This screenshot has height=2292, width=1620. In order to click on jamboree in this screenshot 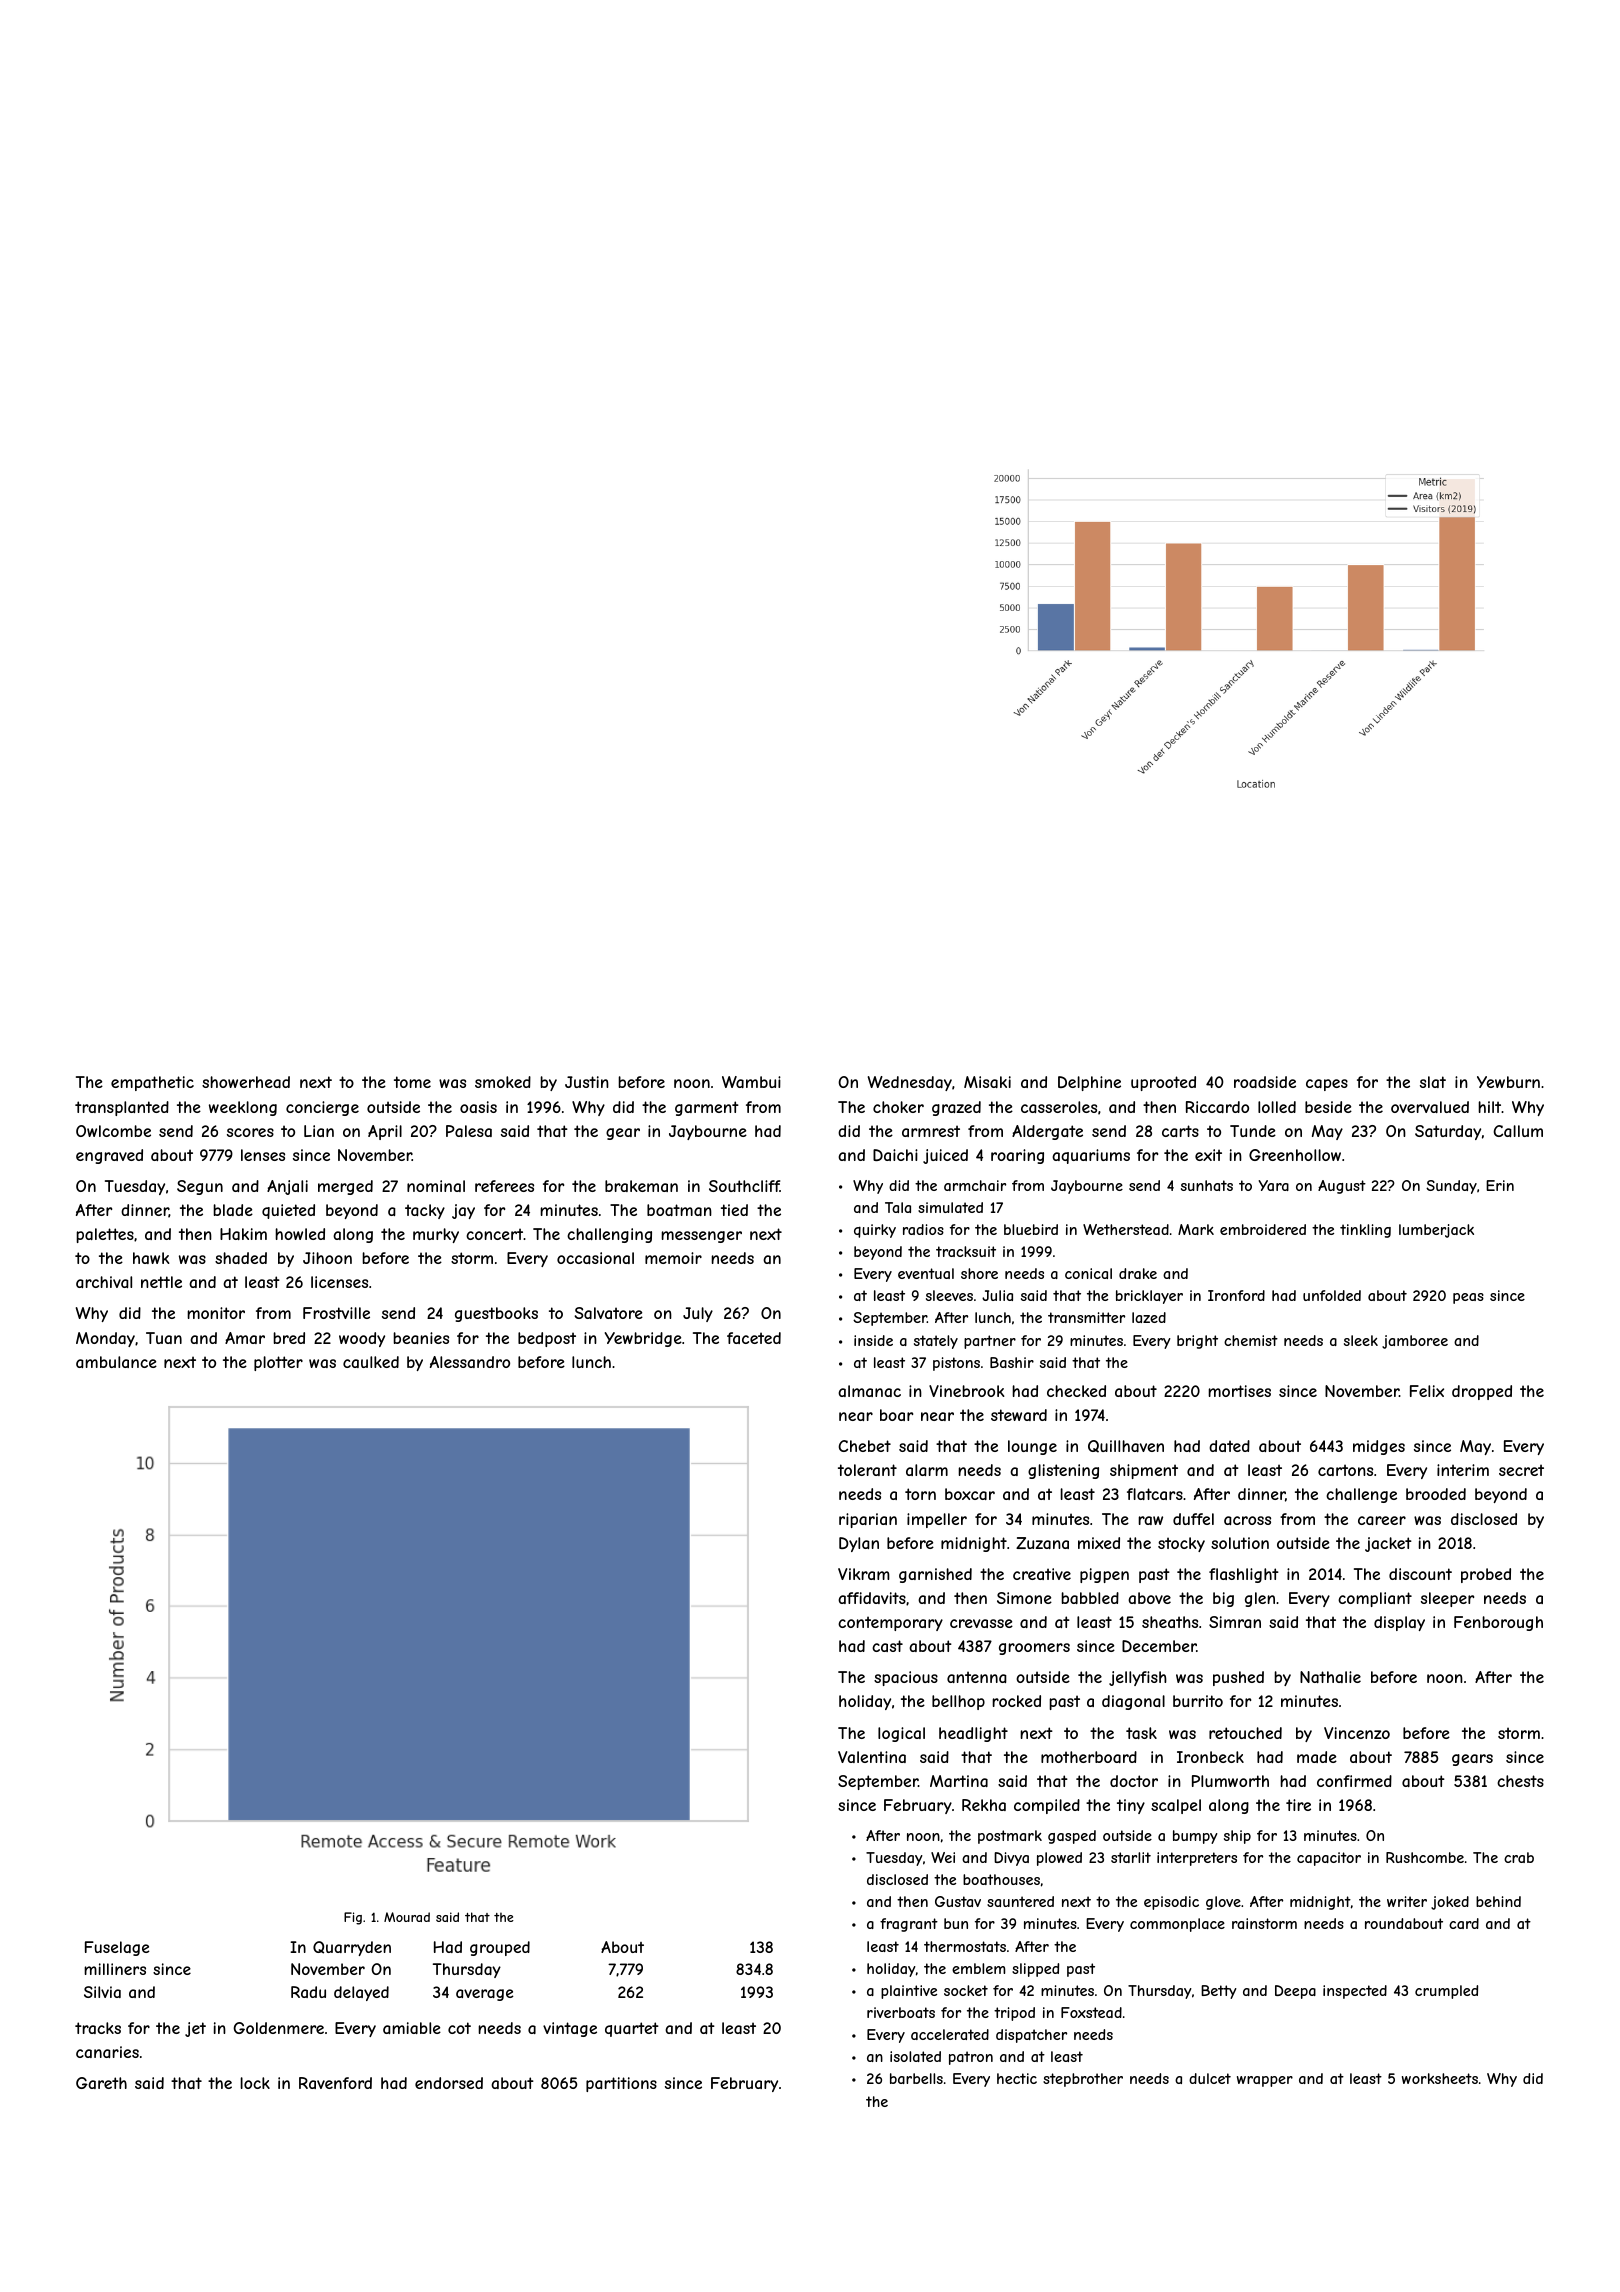, I will do `click(1415, 1342)`.
